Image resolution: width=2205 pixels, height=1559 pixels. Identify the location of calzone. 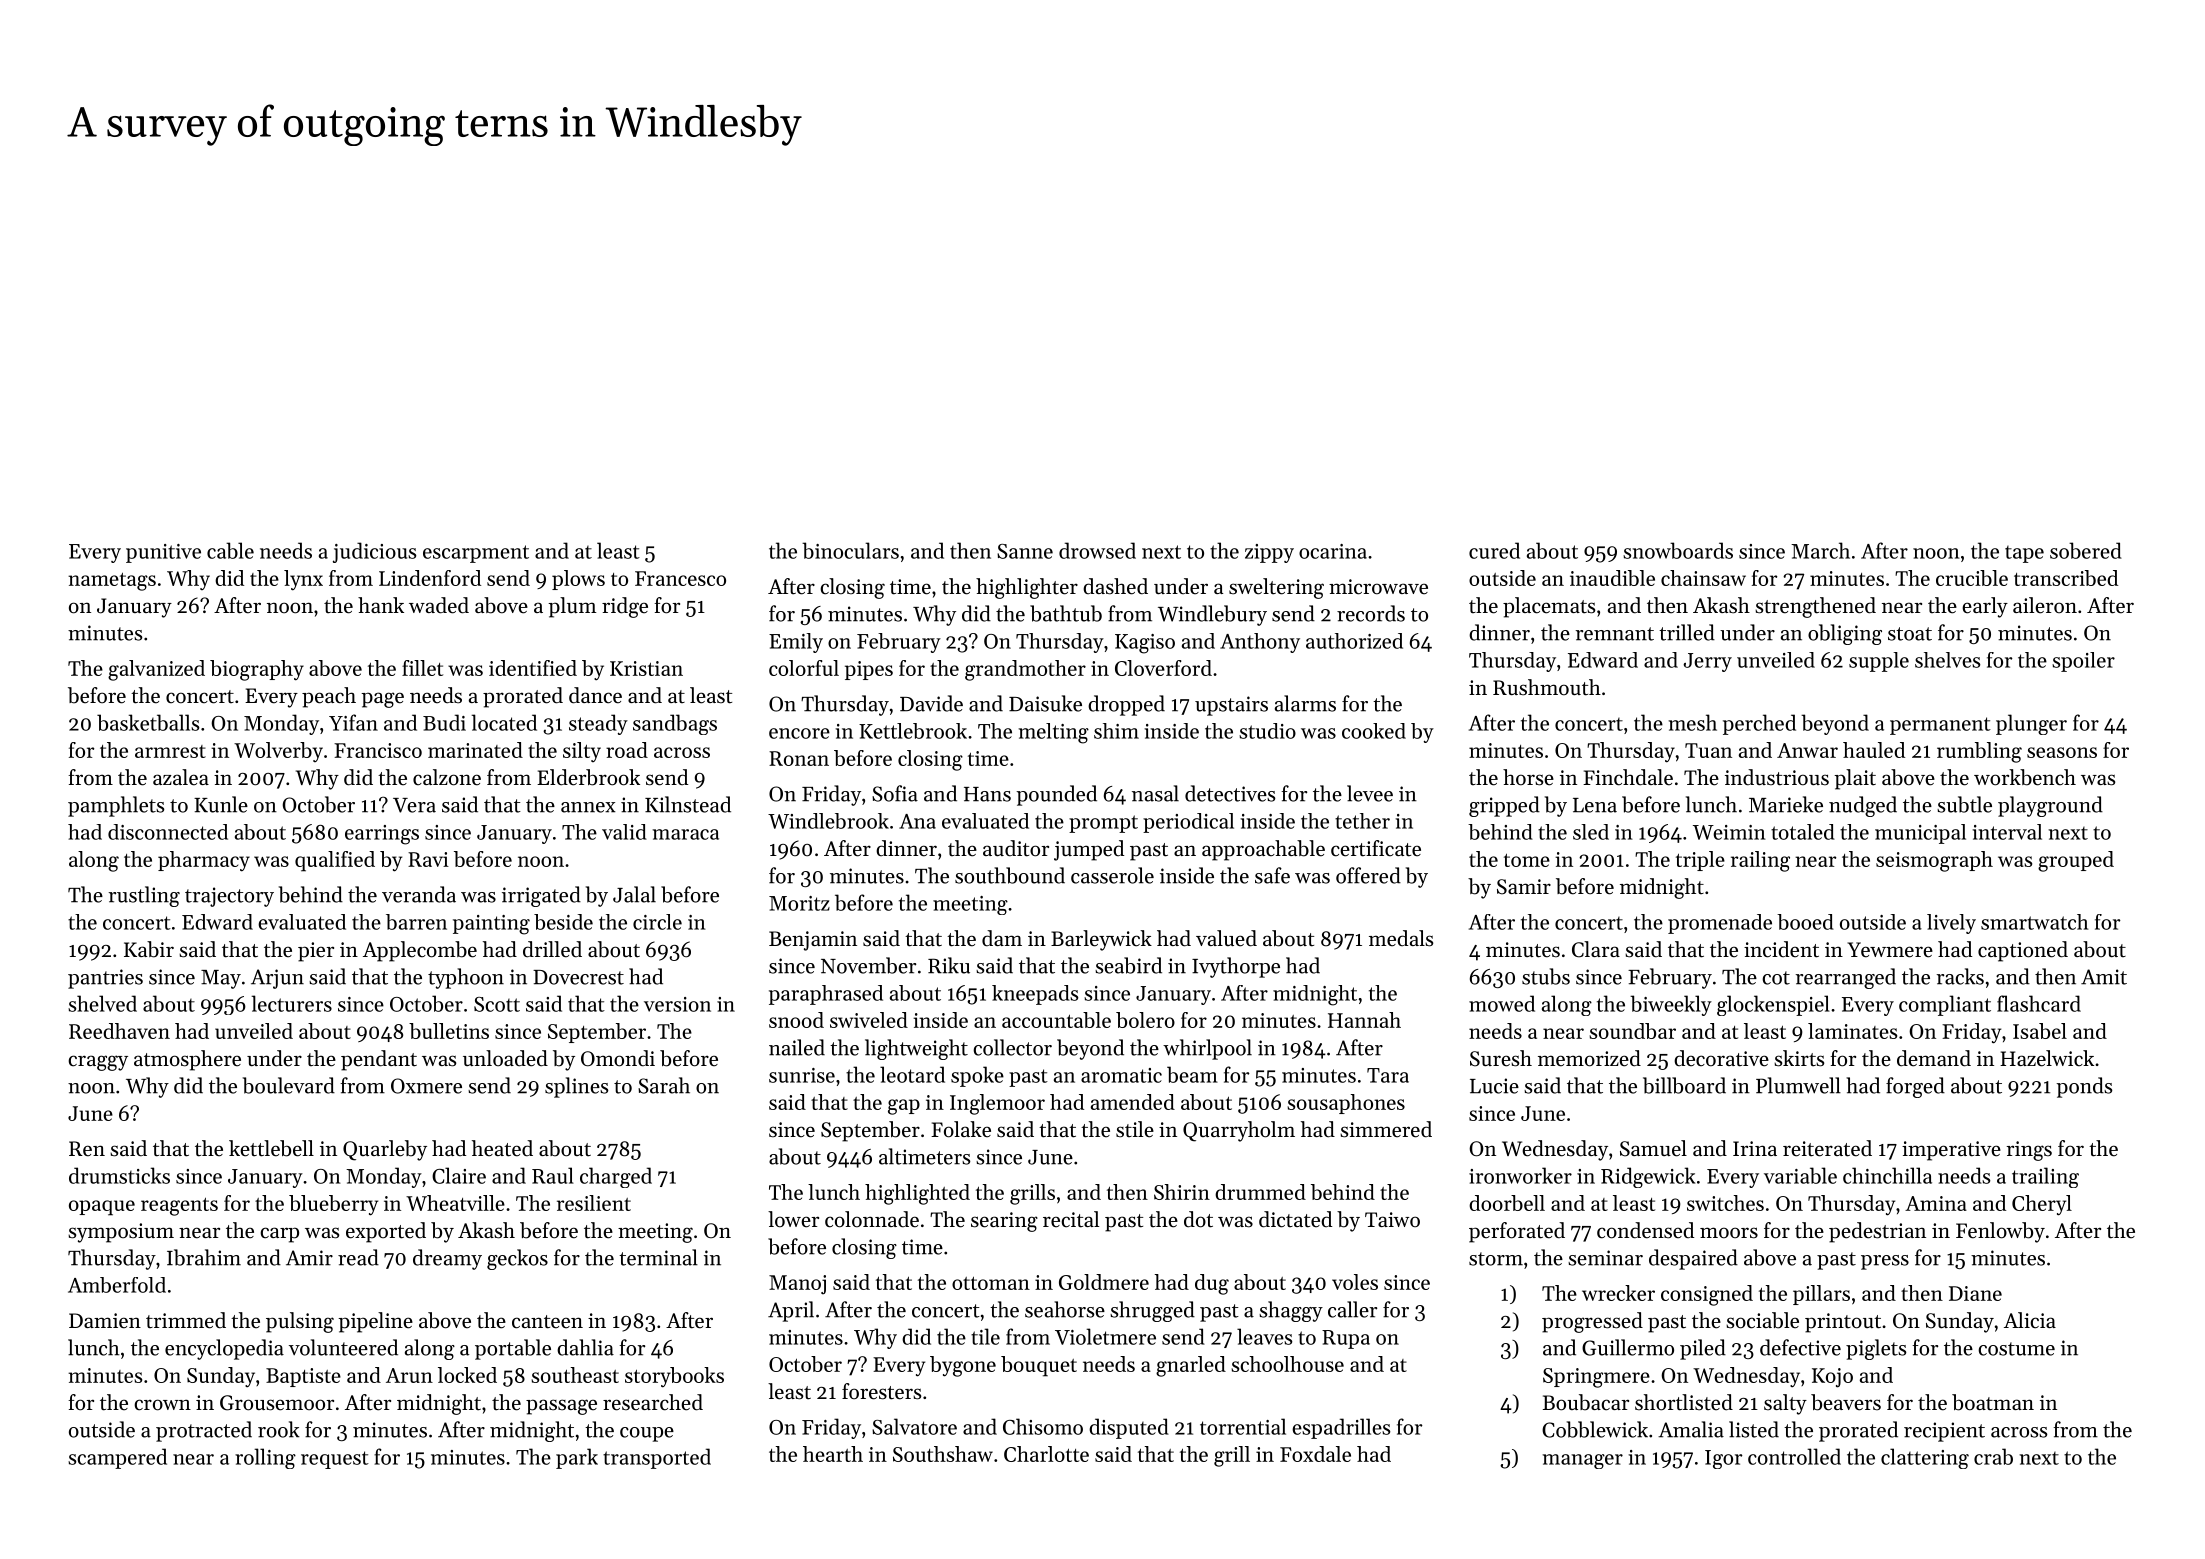
(447, 777).
